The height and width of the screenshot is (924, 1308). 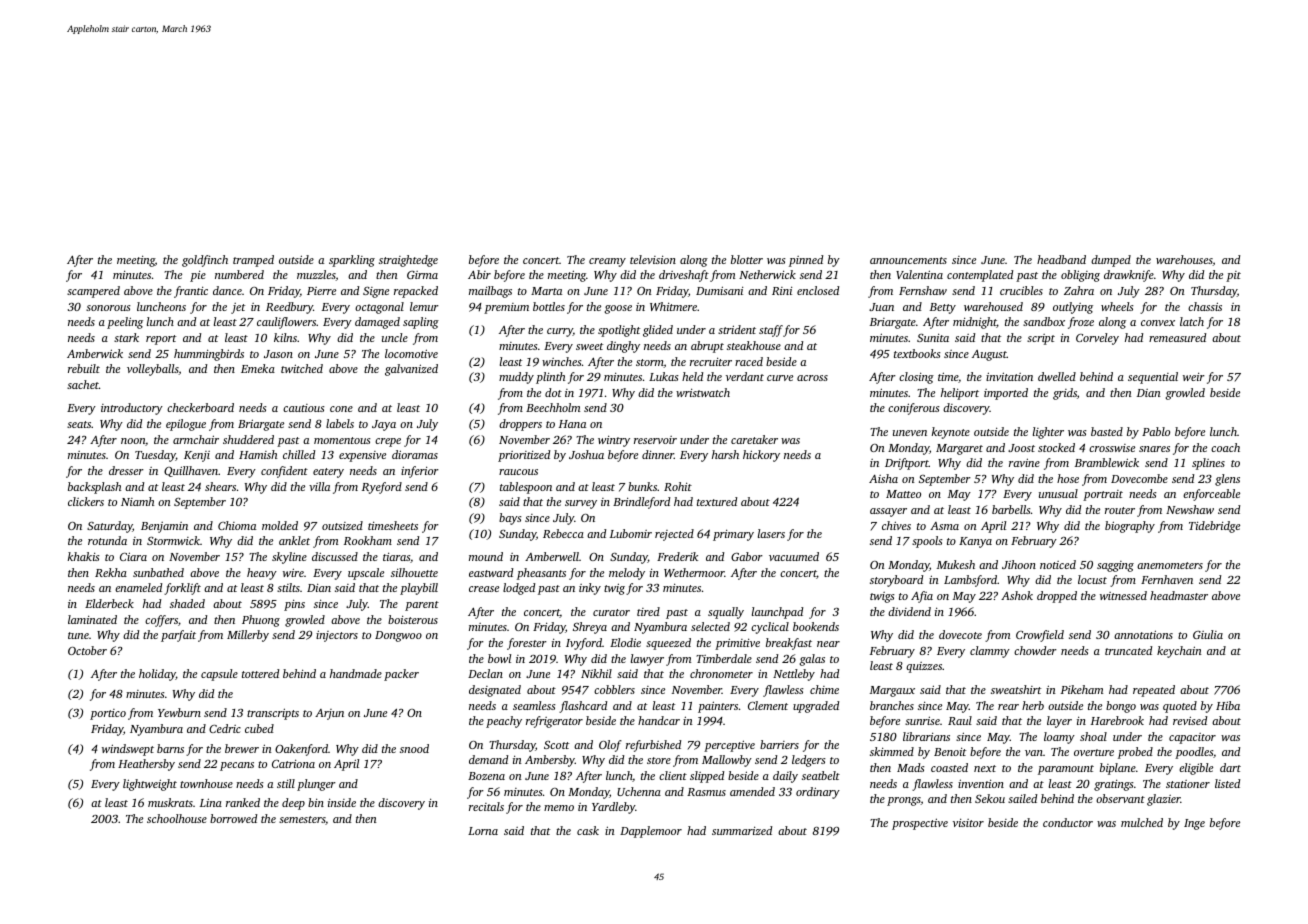 What do you see at coordinates (888, 512) in the screenshot?
I see `assayer` at bounding box center [888, 512].
